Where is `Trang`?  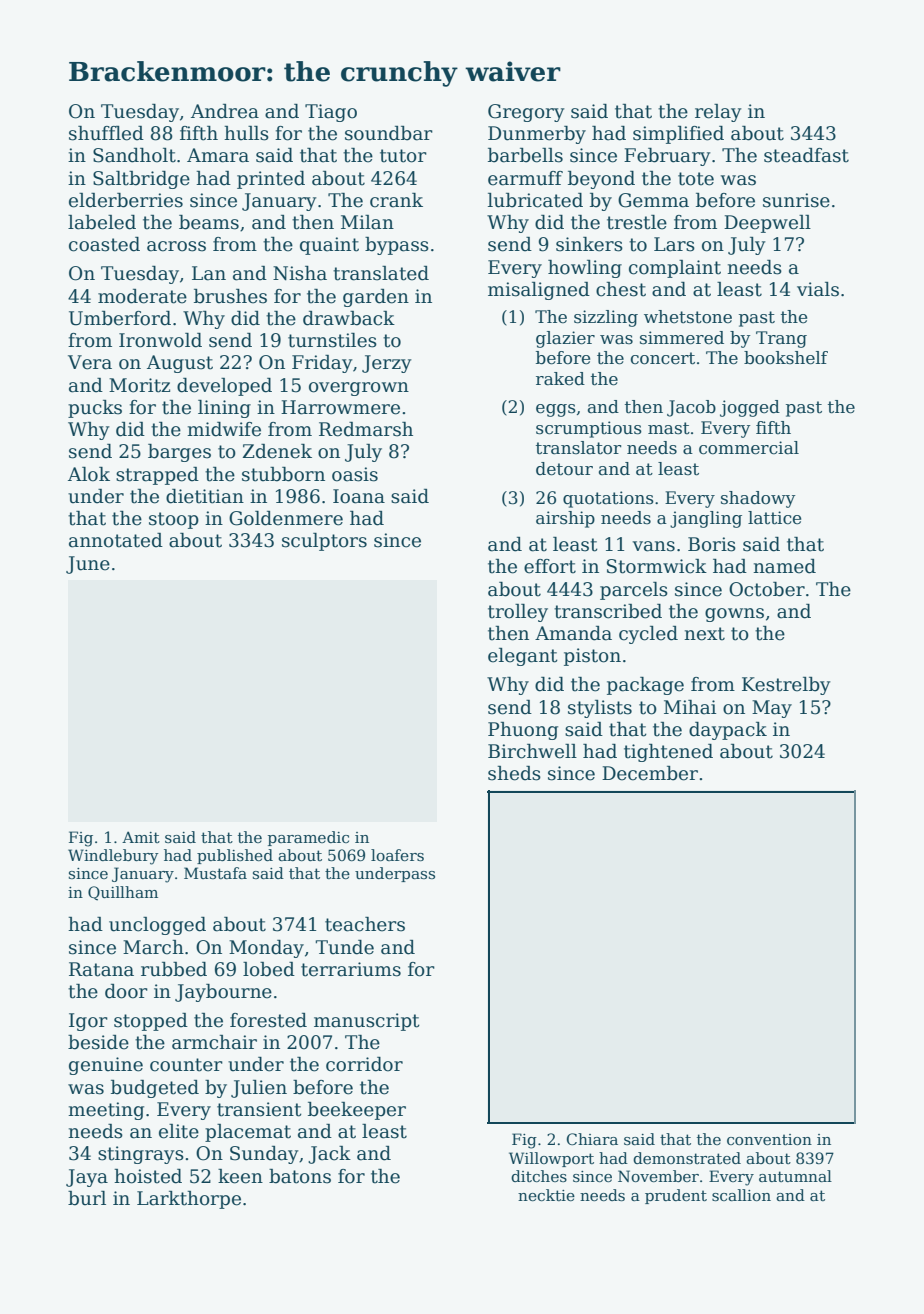
Trang is located at coordinates (781, 339).
